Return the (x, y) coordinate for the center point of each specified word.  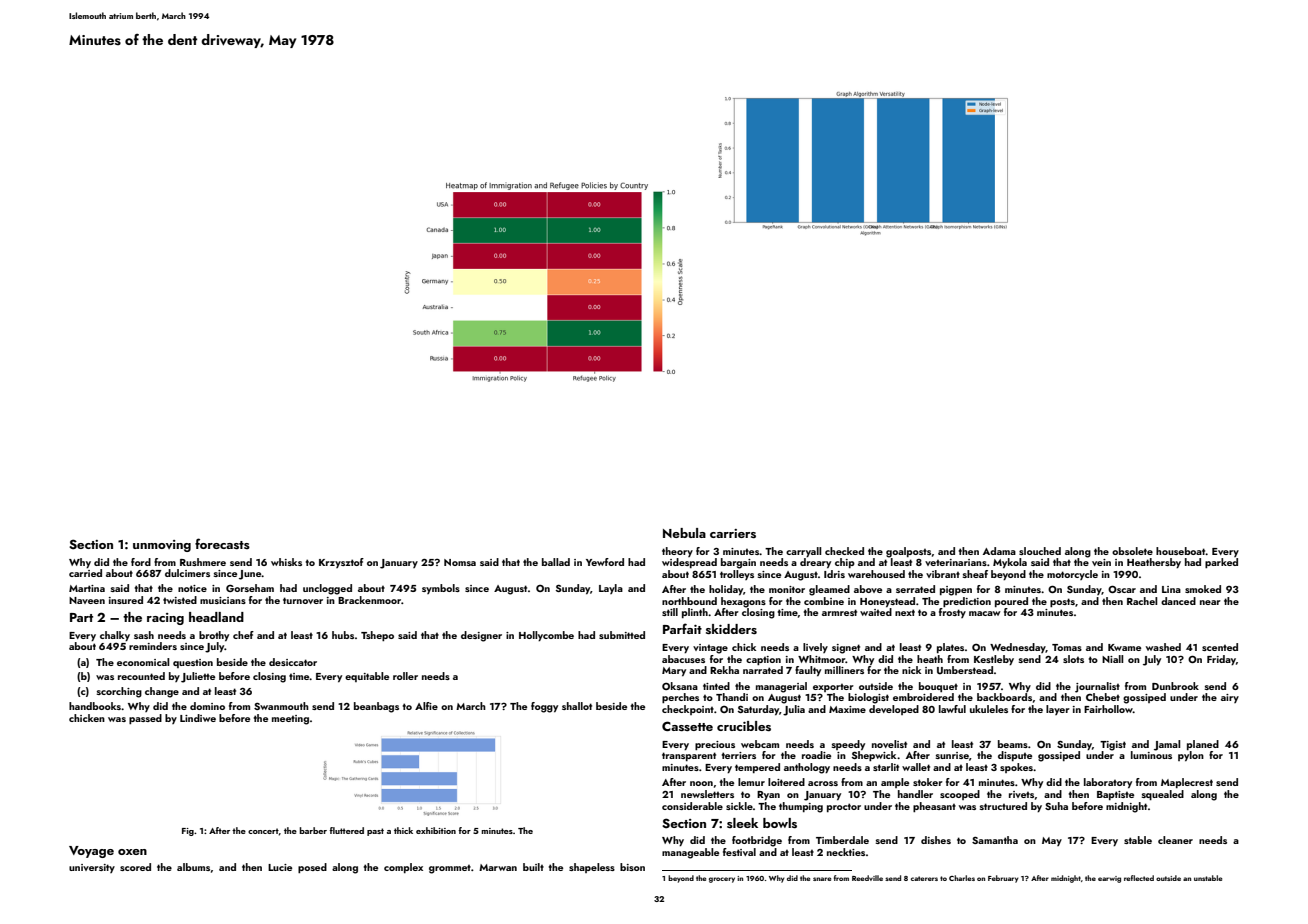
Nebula (684, 533)
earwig (1109, 879)
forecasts (222, 543)
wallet (916, 767)
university (92, 868)
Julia (794, 710)
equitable (367, 677)
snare (822, 879)
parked (1221, 563)
